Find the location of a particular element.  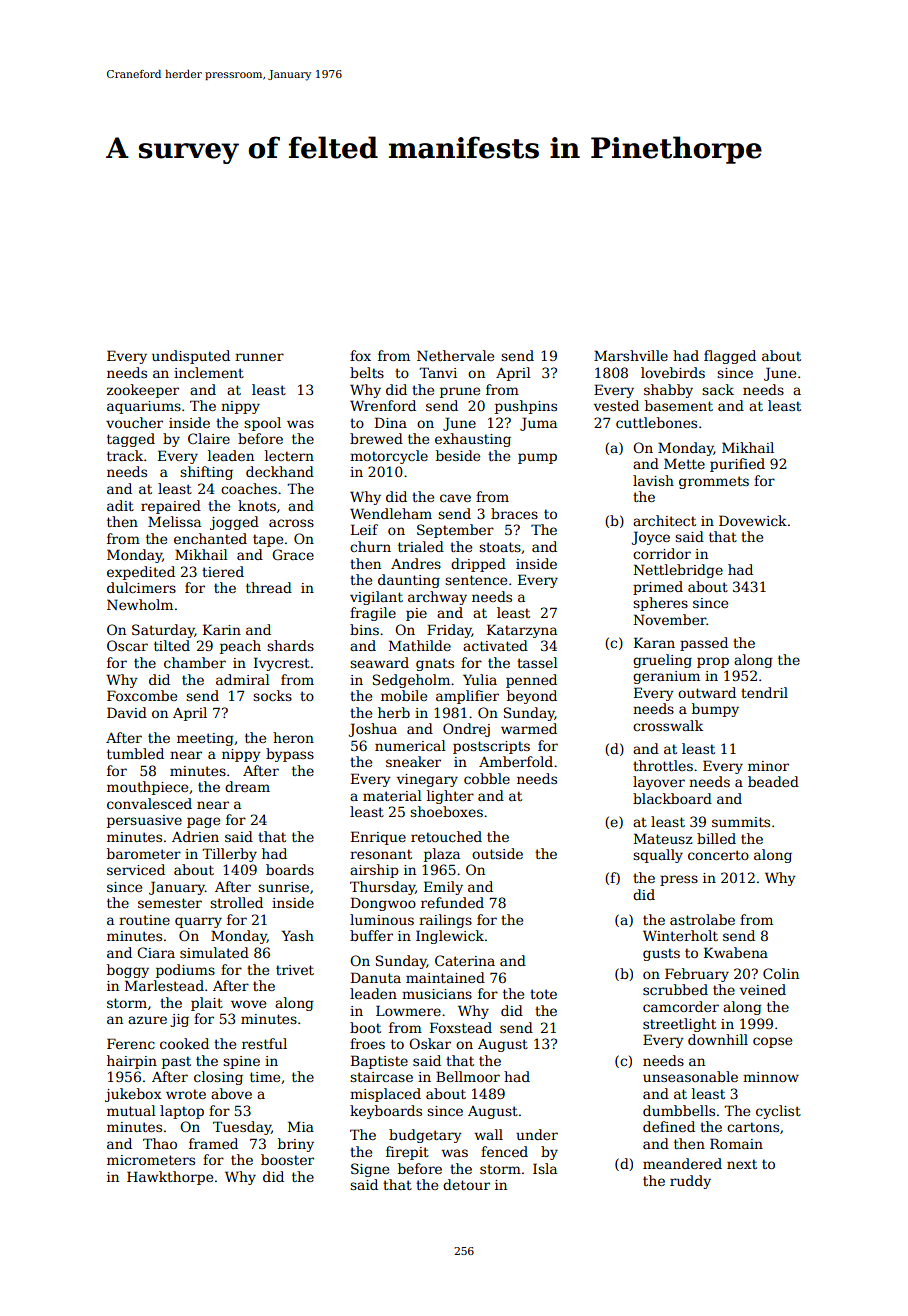

copse is located at coordinates (772, 1042).
